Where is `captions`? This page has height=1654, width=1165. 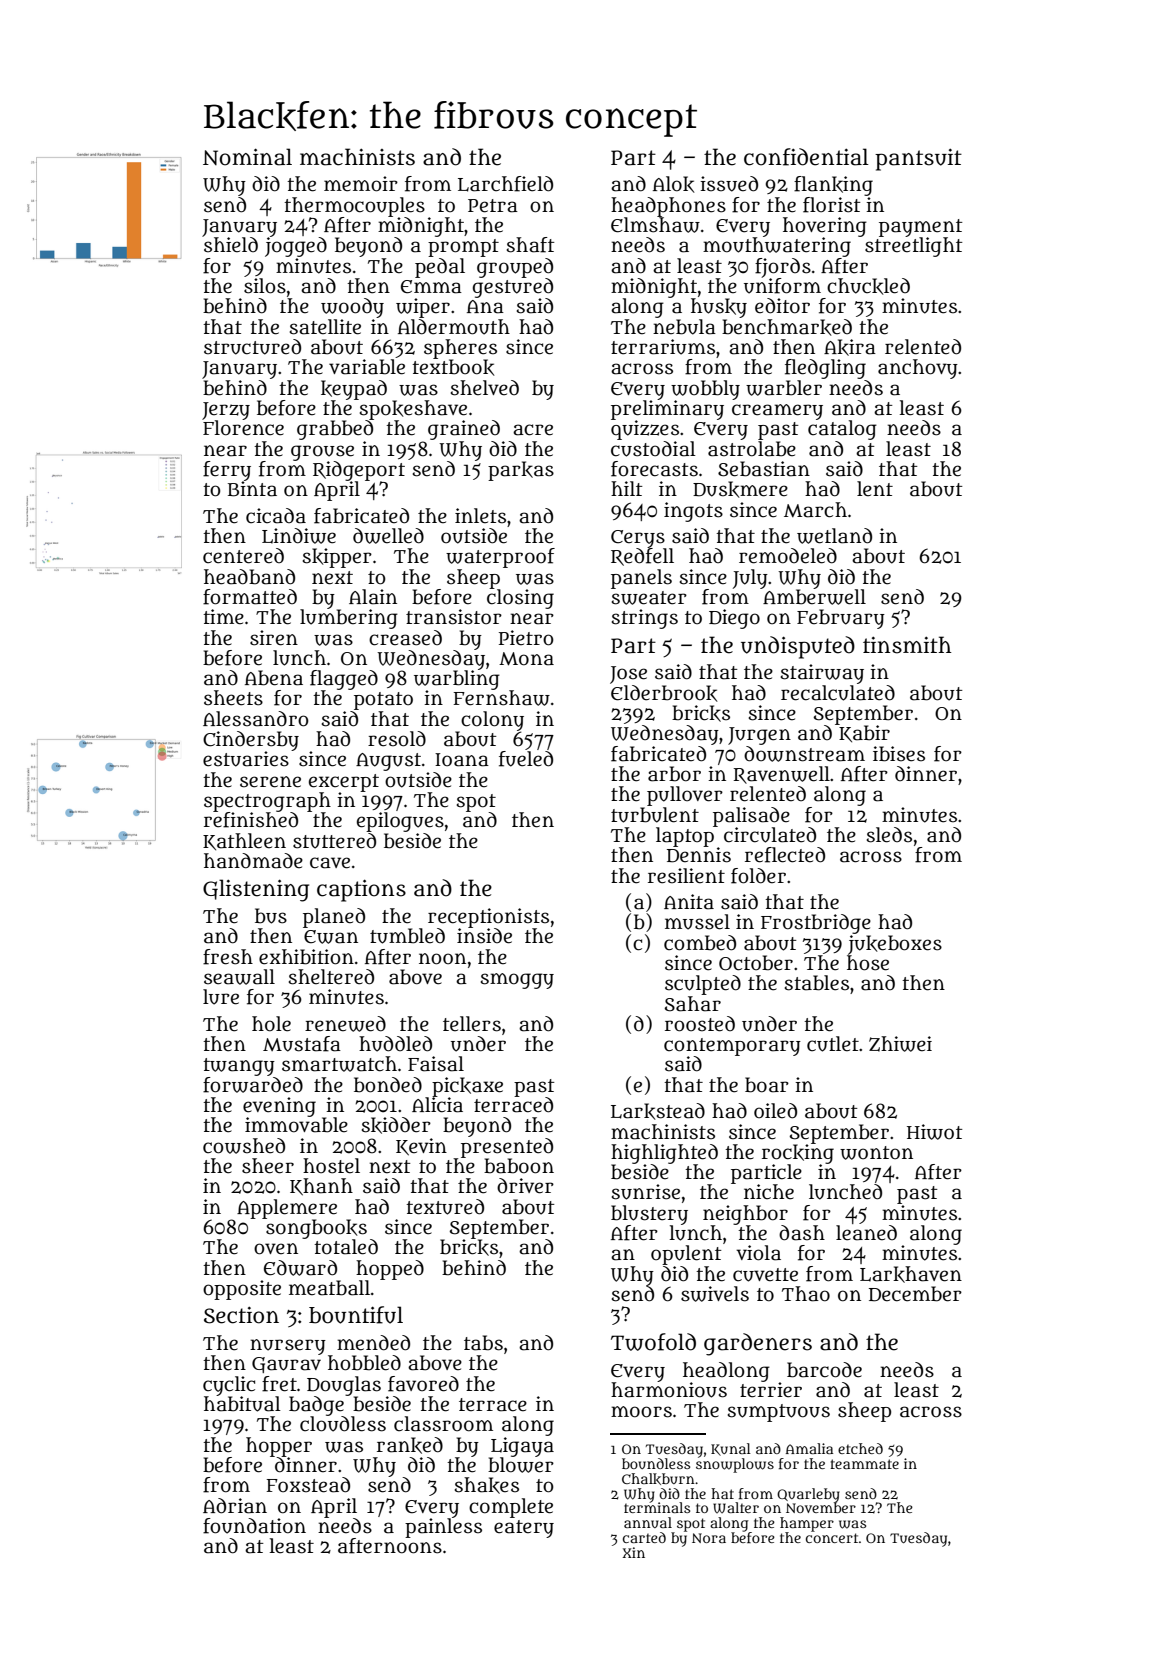 captions is located at coordinates (361, 890).
